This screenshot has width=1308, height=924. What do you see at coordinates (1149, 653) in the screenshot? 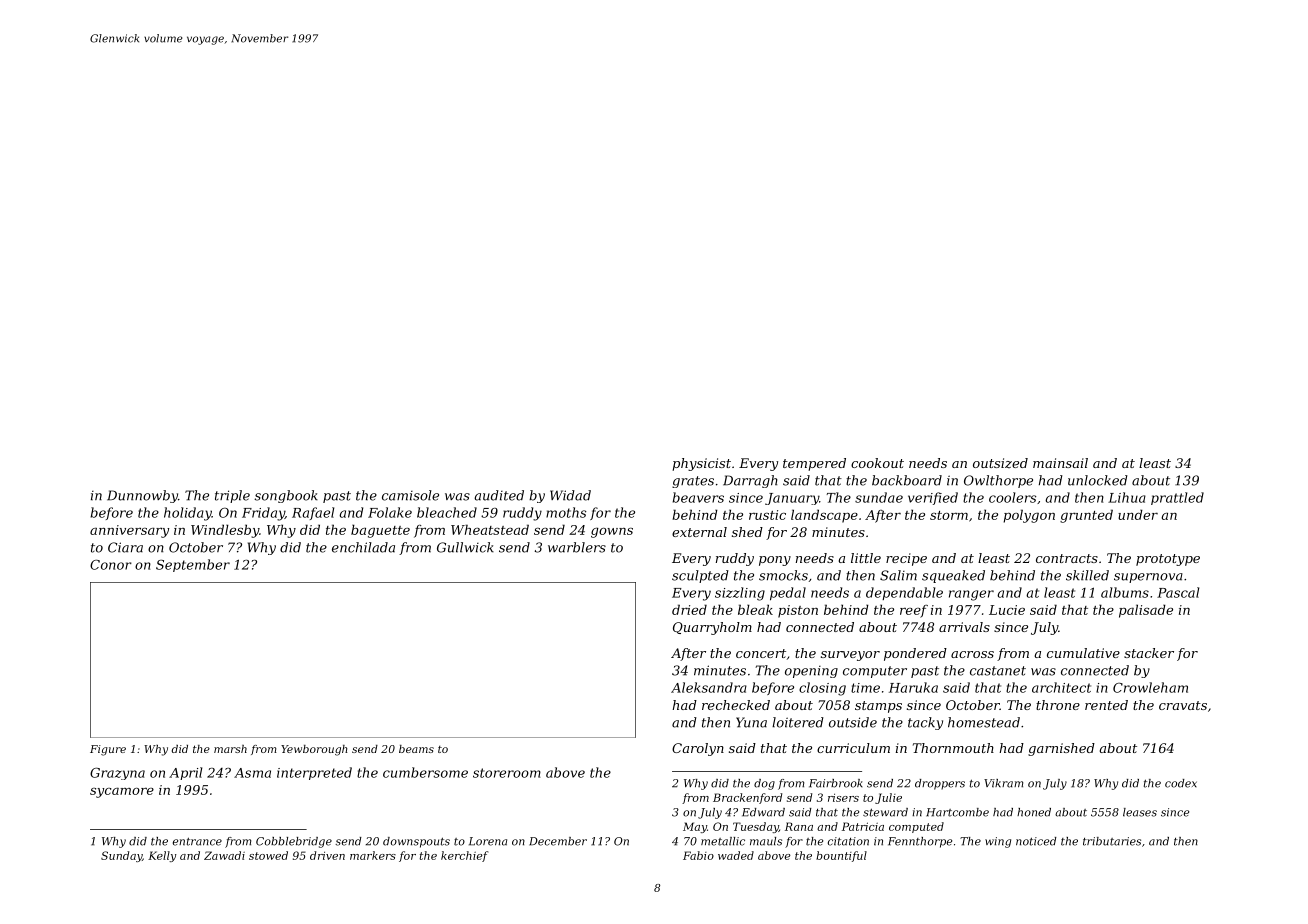
I see `stacker` at bounding box center [1149, 653].
